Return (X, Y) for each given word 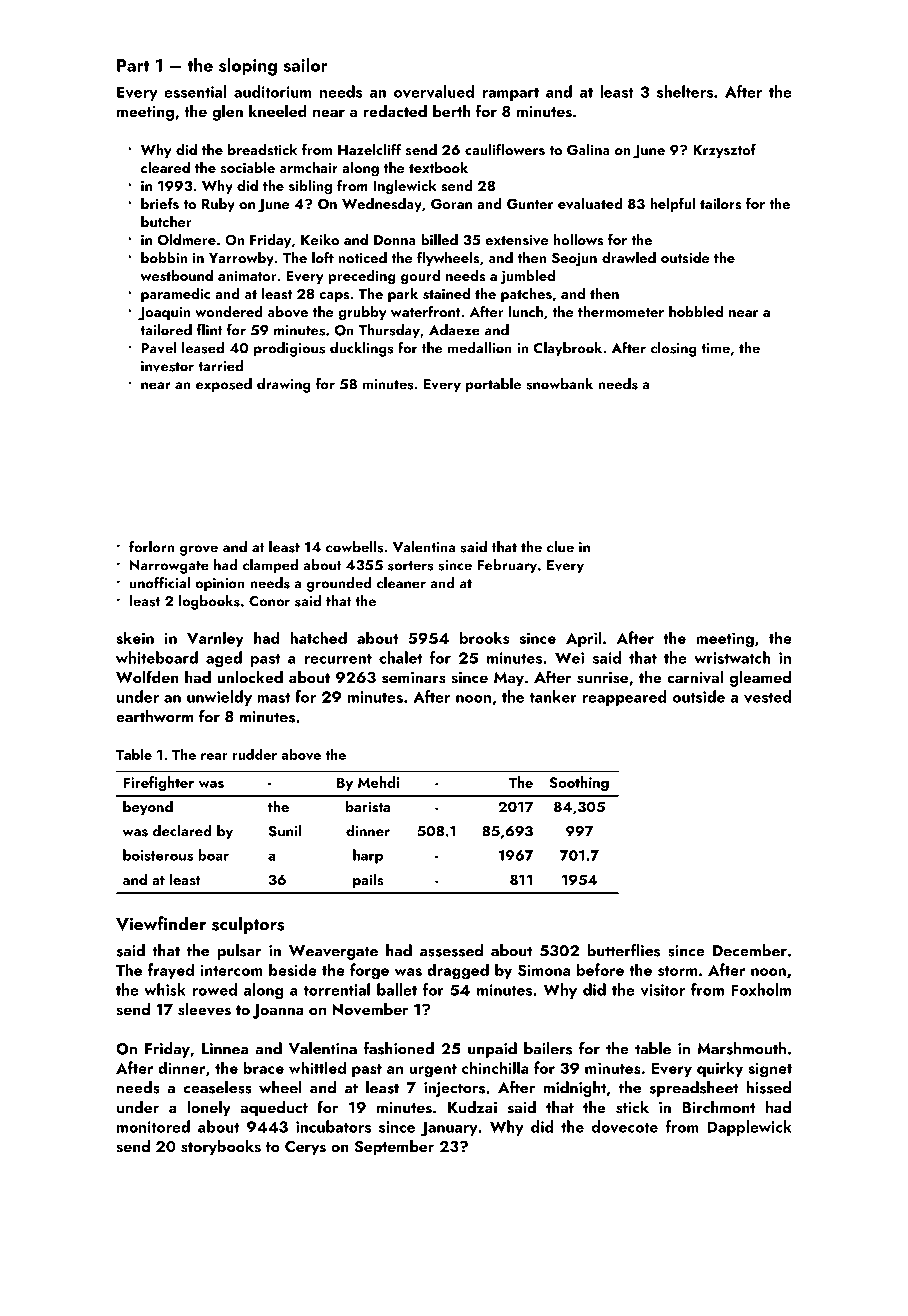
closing (673, 349)
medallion (480, 348)
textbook (438, 167)
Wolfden (147, 676)
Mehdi (379, 782)
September (394, 1148)
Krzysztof (724, 150)
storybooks (221, 1148)
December (750, 950)
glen (227, 113)
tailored (166, 330)
